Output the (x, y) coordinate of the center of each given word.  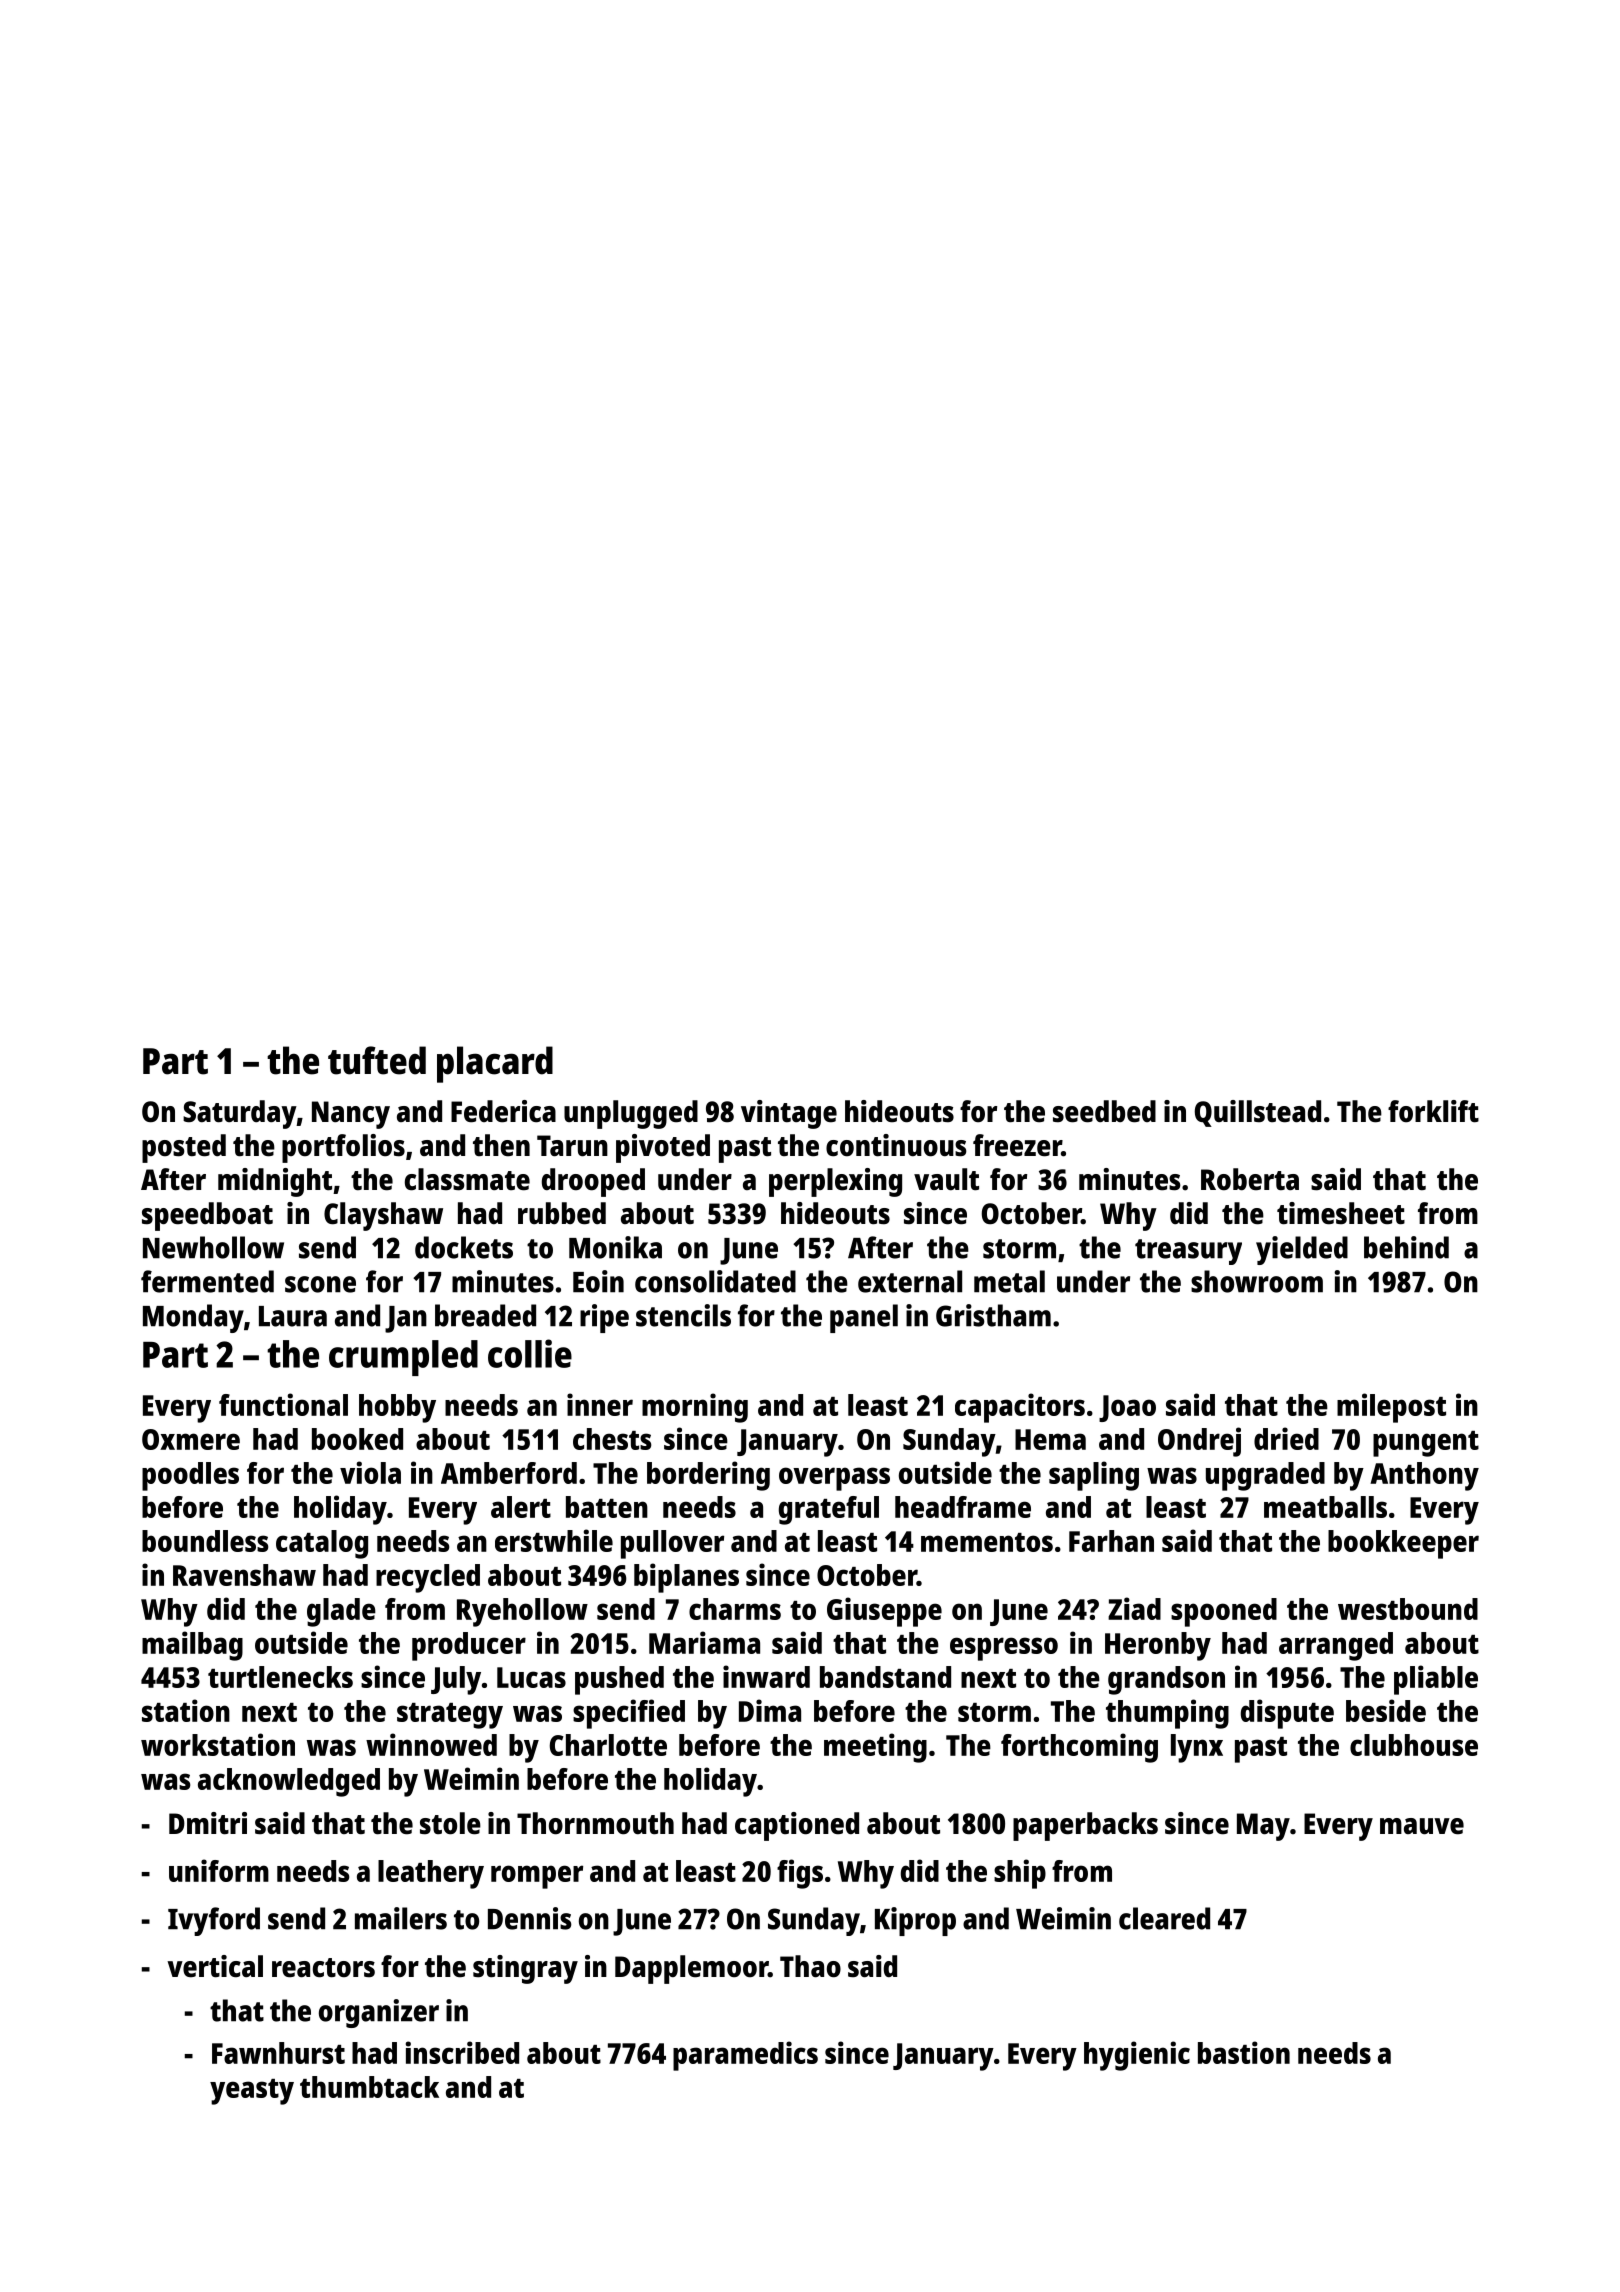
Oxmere (191, 1439)
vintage (789, 1114)
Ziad (1134, 1608)
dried (1286, 1438)
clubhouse (1414, 1745)
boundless (205, 1541)
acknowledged (289, 1782)
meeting (875, 1748)
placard (495, 1064)
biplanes (686, 1578)
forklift (1433, 1111)
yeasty (252, 2092)
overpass (834, 1479)
